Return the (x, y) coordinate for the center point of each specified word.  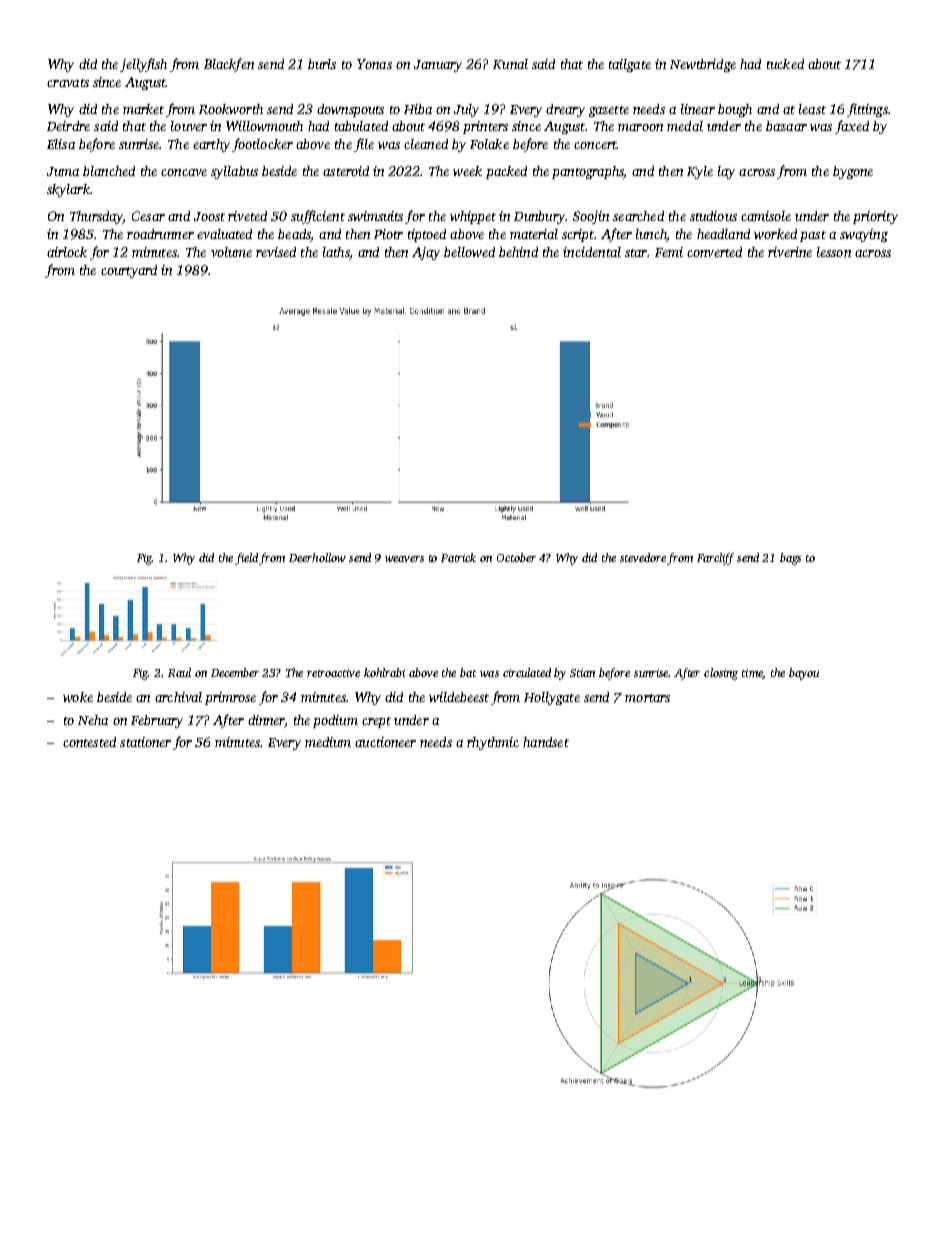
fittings (867, 110)
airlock (67, 252)
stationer (145, 742)
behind (518, 252)
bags (790, 559)
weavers (404, 559)
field (247, 559)
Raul (179, 672)
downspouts (350, 110)
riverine (790, 252)
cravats (68, 83)
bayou (804, 674)
